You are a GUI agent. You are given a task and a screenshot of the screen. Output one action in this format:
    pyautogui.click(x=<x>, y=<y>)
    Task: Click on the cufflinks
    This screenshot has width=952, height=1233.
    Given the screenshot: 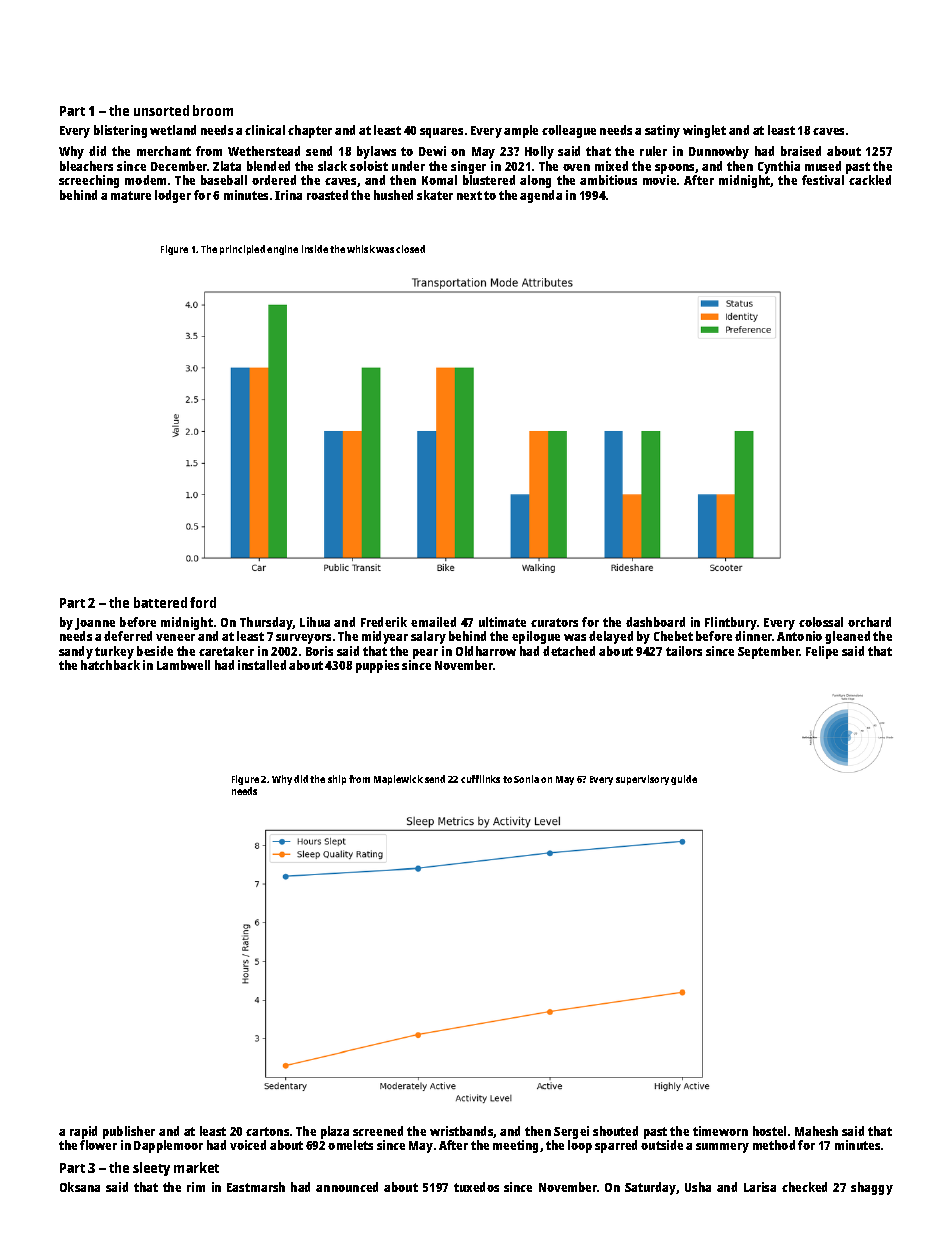 What is the action you would take?
    pyautogui.click(x=480, y=779)
